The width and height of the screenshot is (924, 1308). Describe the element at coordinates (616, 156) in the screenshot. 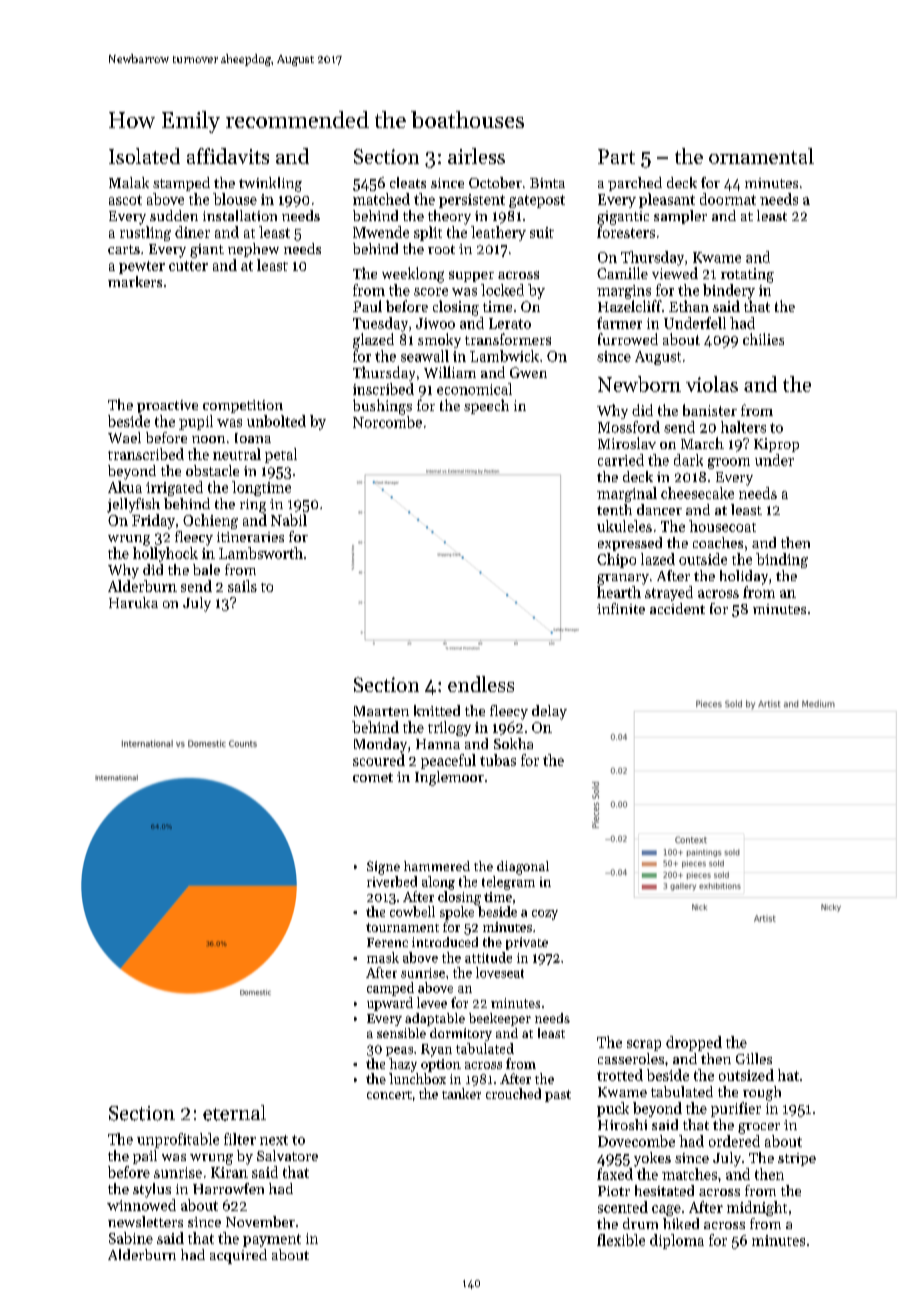

I see `Part` at that location.
